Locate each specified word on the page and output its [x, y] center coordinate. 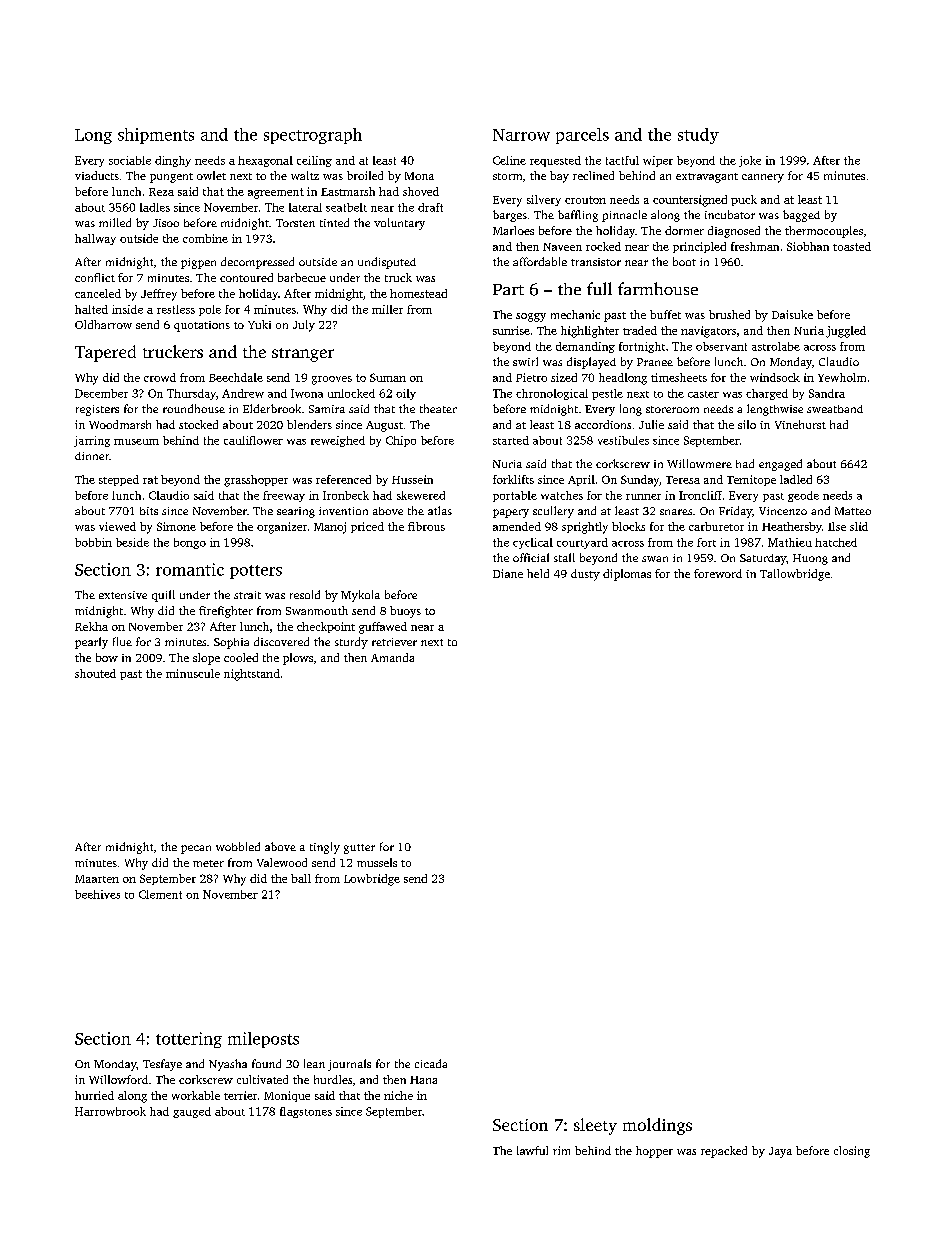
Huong [810, 559]
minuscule [193, 673]
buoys [405, 612]
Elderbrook [272, 408]
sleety [595, 1126]
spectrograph [313, 136]
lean [314, 1063]
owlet [211, 175]
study [698, 136]
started [511, 440]
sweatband [835, 409]
